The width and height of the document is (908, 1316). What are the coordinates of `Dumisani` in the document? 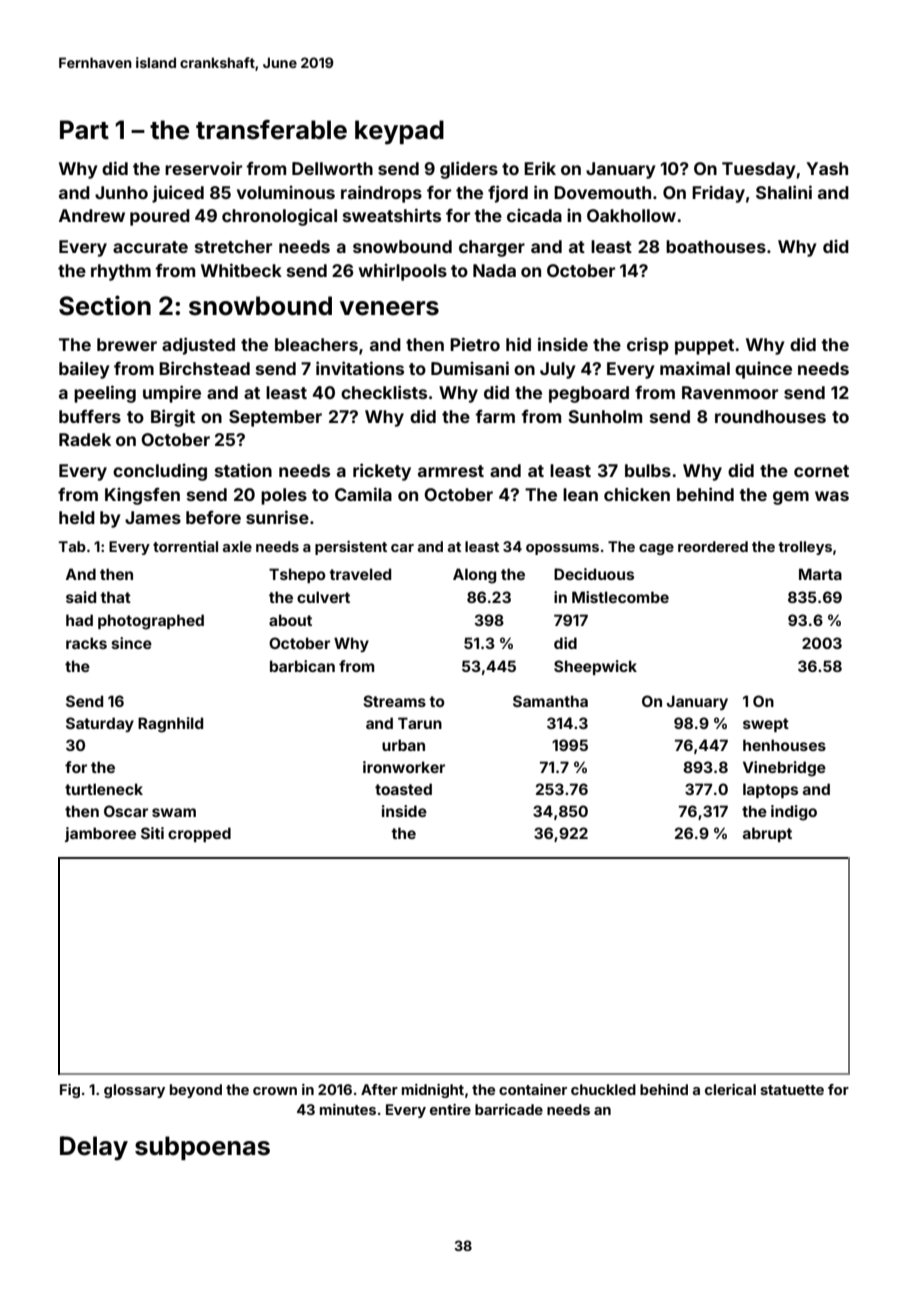 It's located at (470, 368).
